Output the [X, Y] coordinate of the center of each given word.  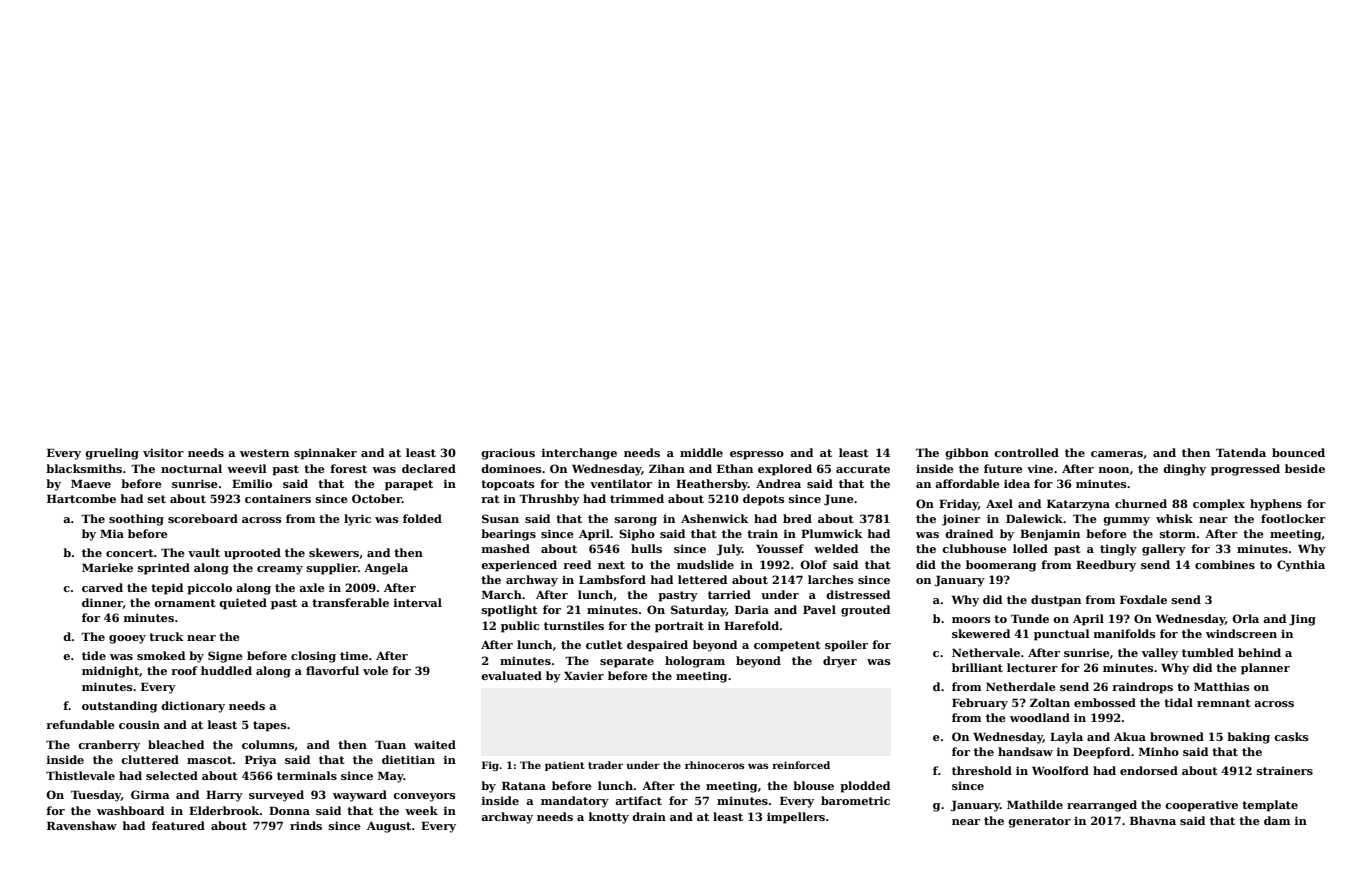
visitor [163, 452]
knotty [609, 818]
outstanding [119, 707]
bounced [1298, 452]
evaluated [511, 675]
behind [1259, 652]
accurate [863, 469]
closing [313, 657]
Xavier [584, 675]
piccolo [209, 589]
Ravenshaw [82, 825]
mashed [506, 548]
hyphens [1276, 505]
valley [1160, 654]
